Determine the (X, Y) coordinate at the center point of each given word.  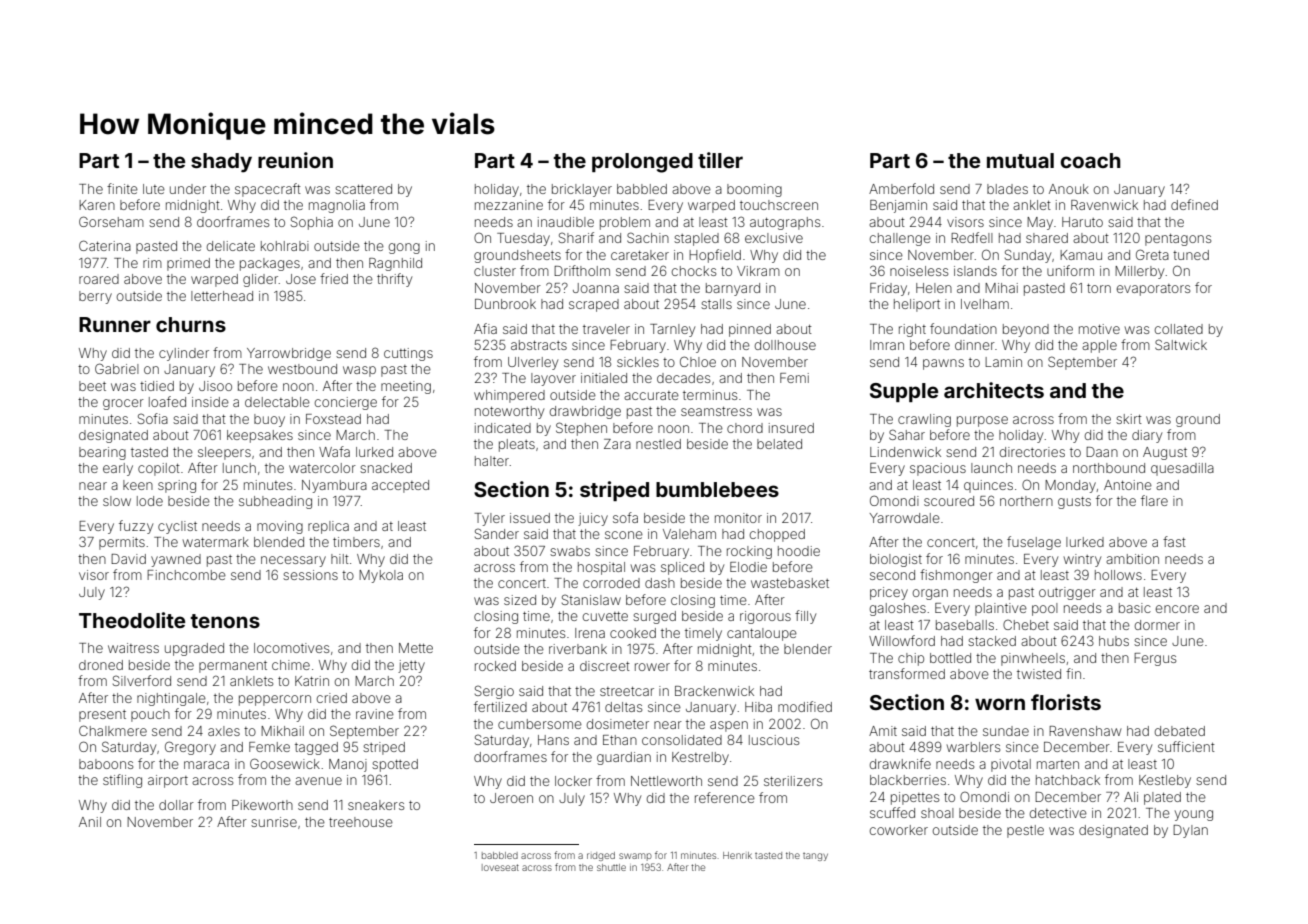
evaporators (1153, 290)
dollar (176, 805)
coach (1090, 160)
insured (791, 428)
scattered (363, 189)
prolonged (642, 163)
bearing (102, 453)
